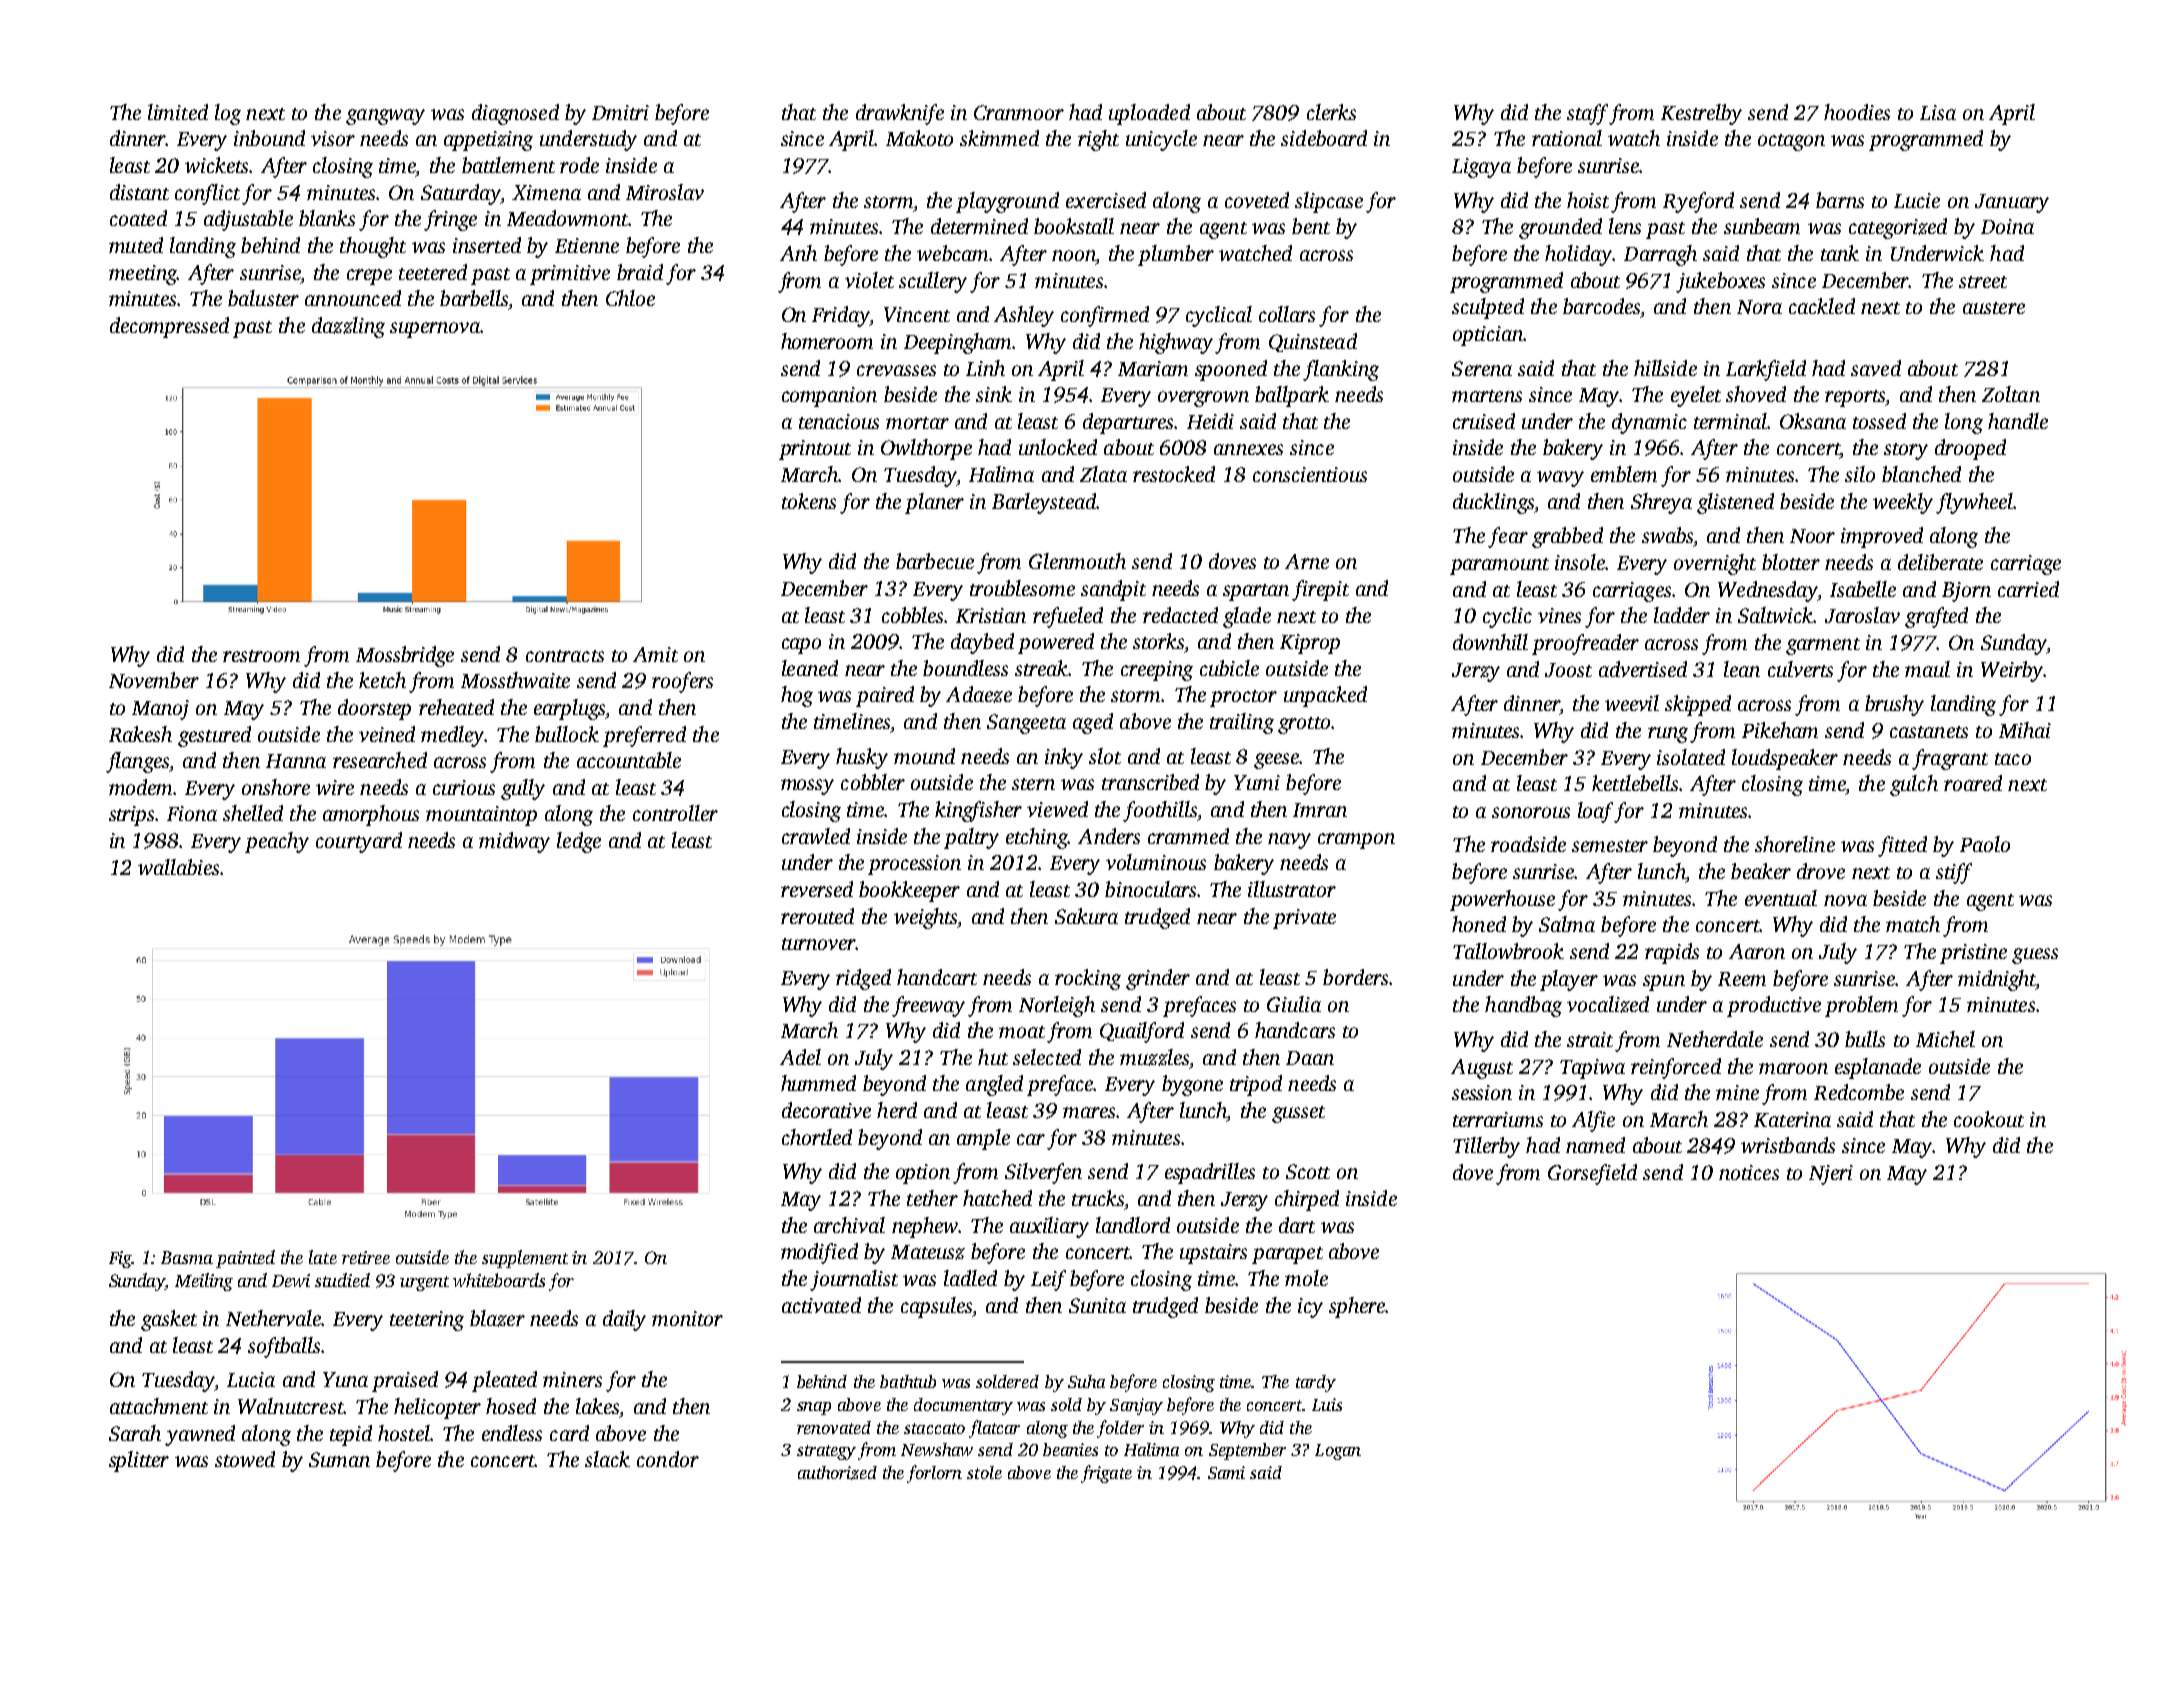 This screenshot has width=2178, height=1683. What do you see at coordinates (1226, 1472) in the screenshot?
I see `Sami` at bounding box center [1226, 1472].
